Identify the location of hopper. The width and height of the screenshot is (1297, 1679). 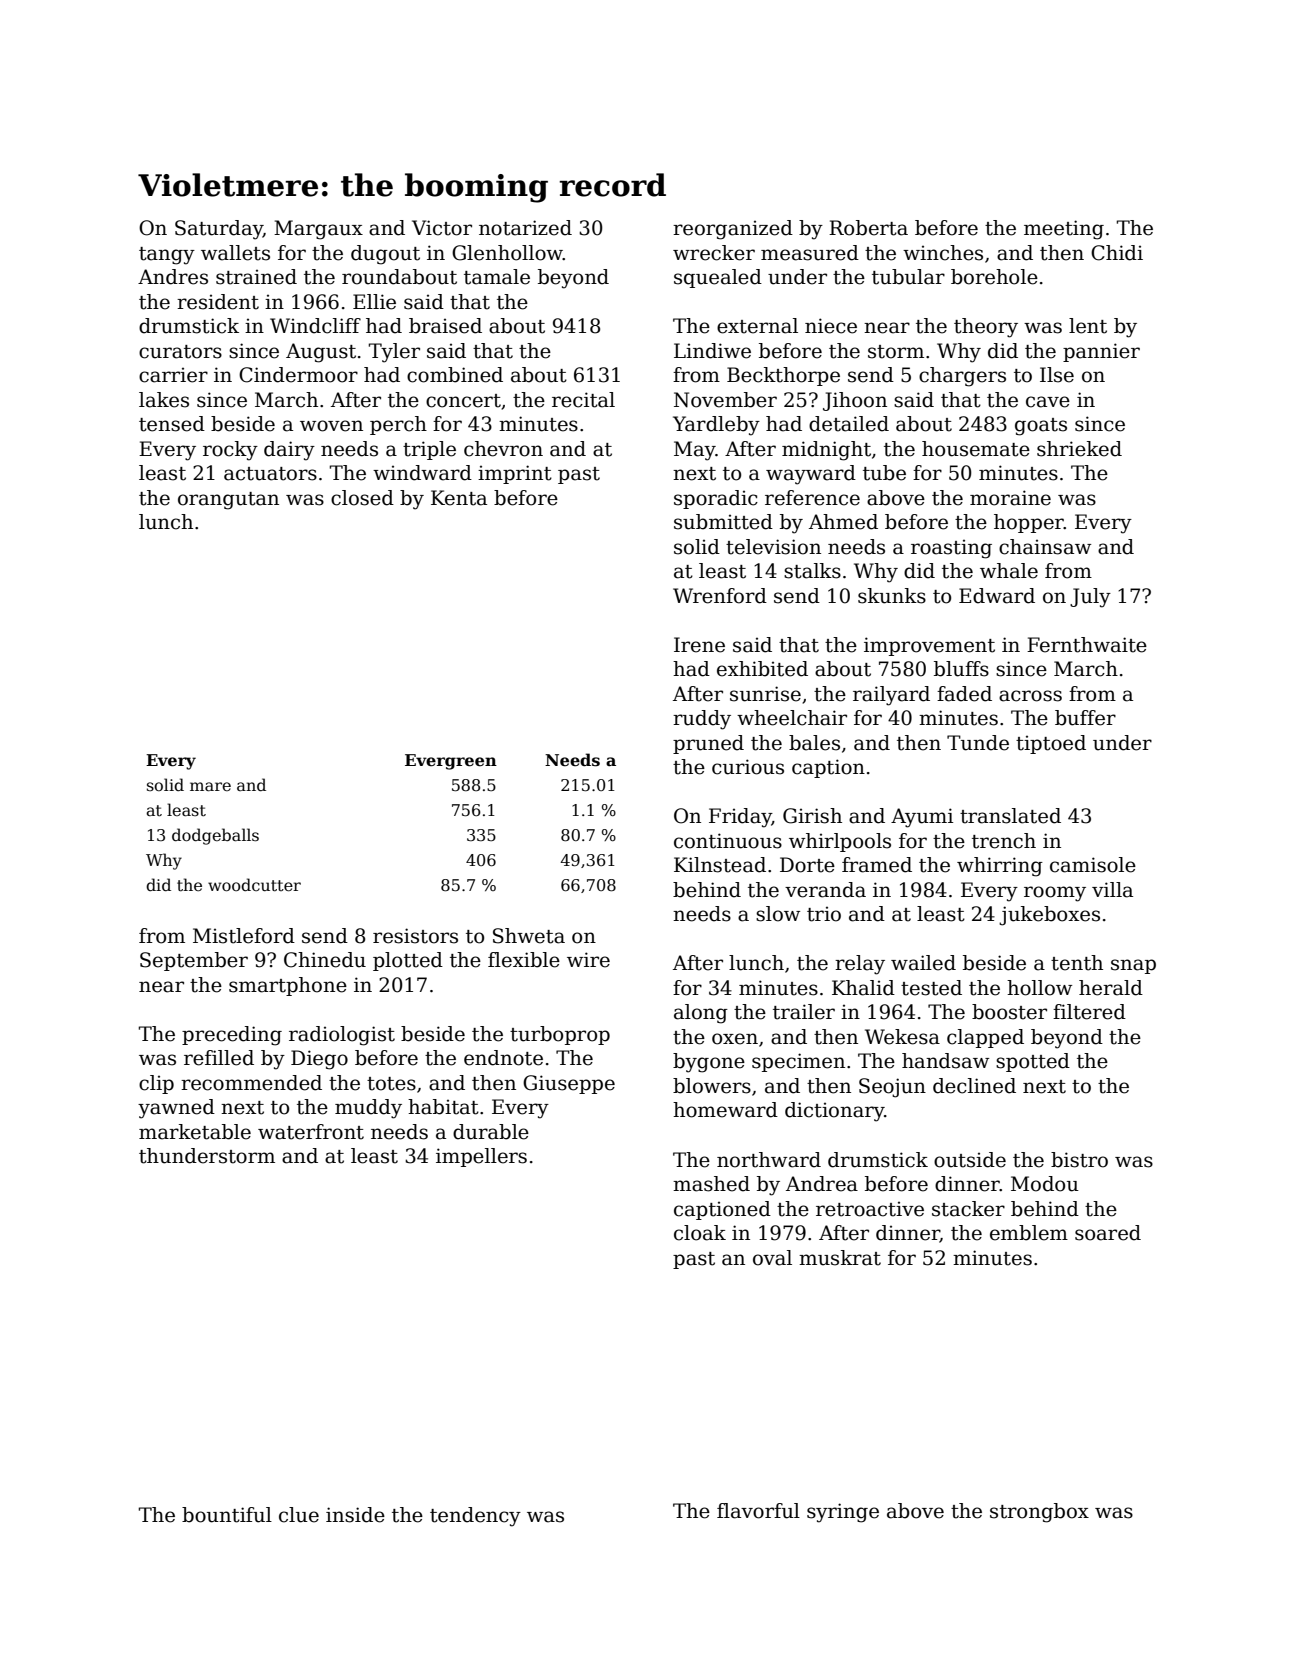
(1029, 523).
